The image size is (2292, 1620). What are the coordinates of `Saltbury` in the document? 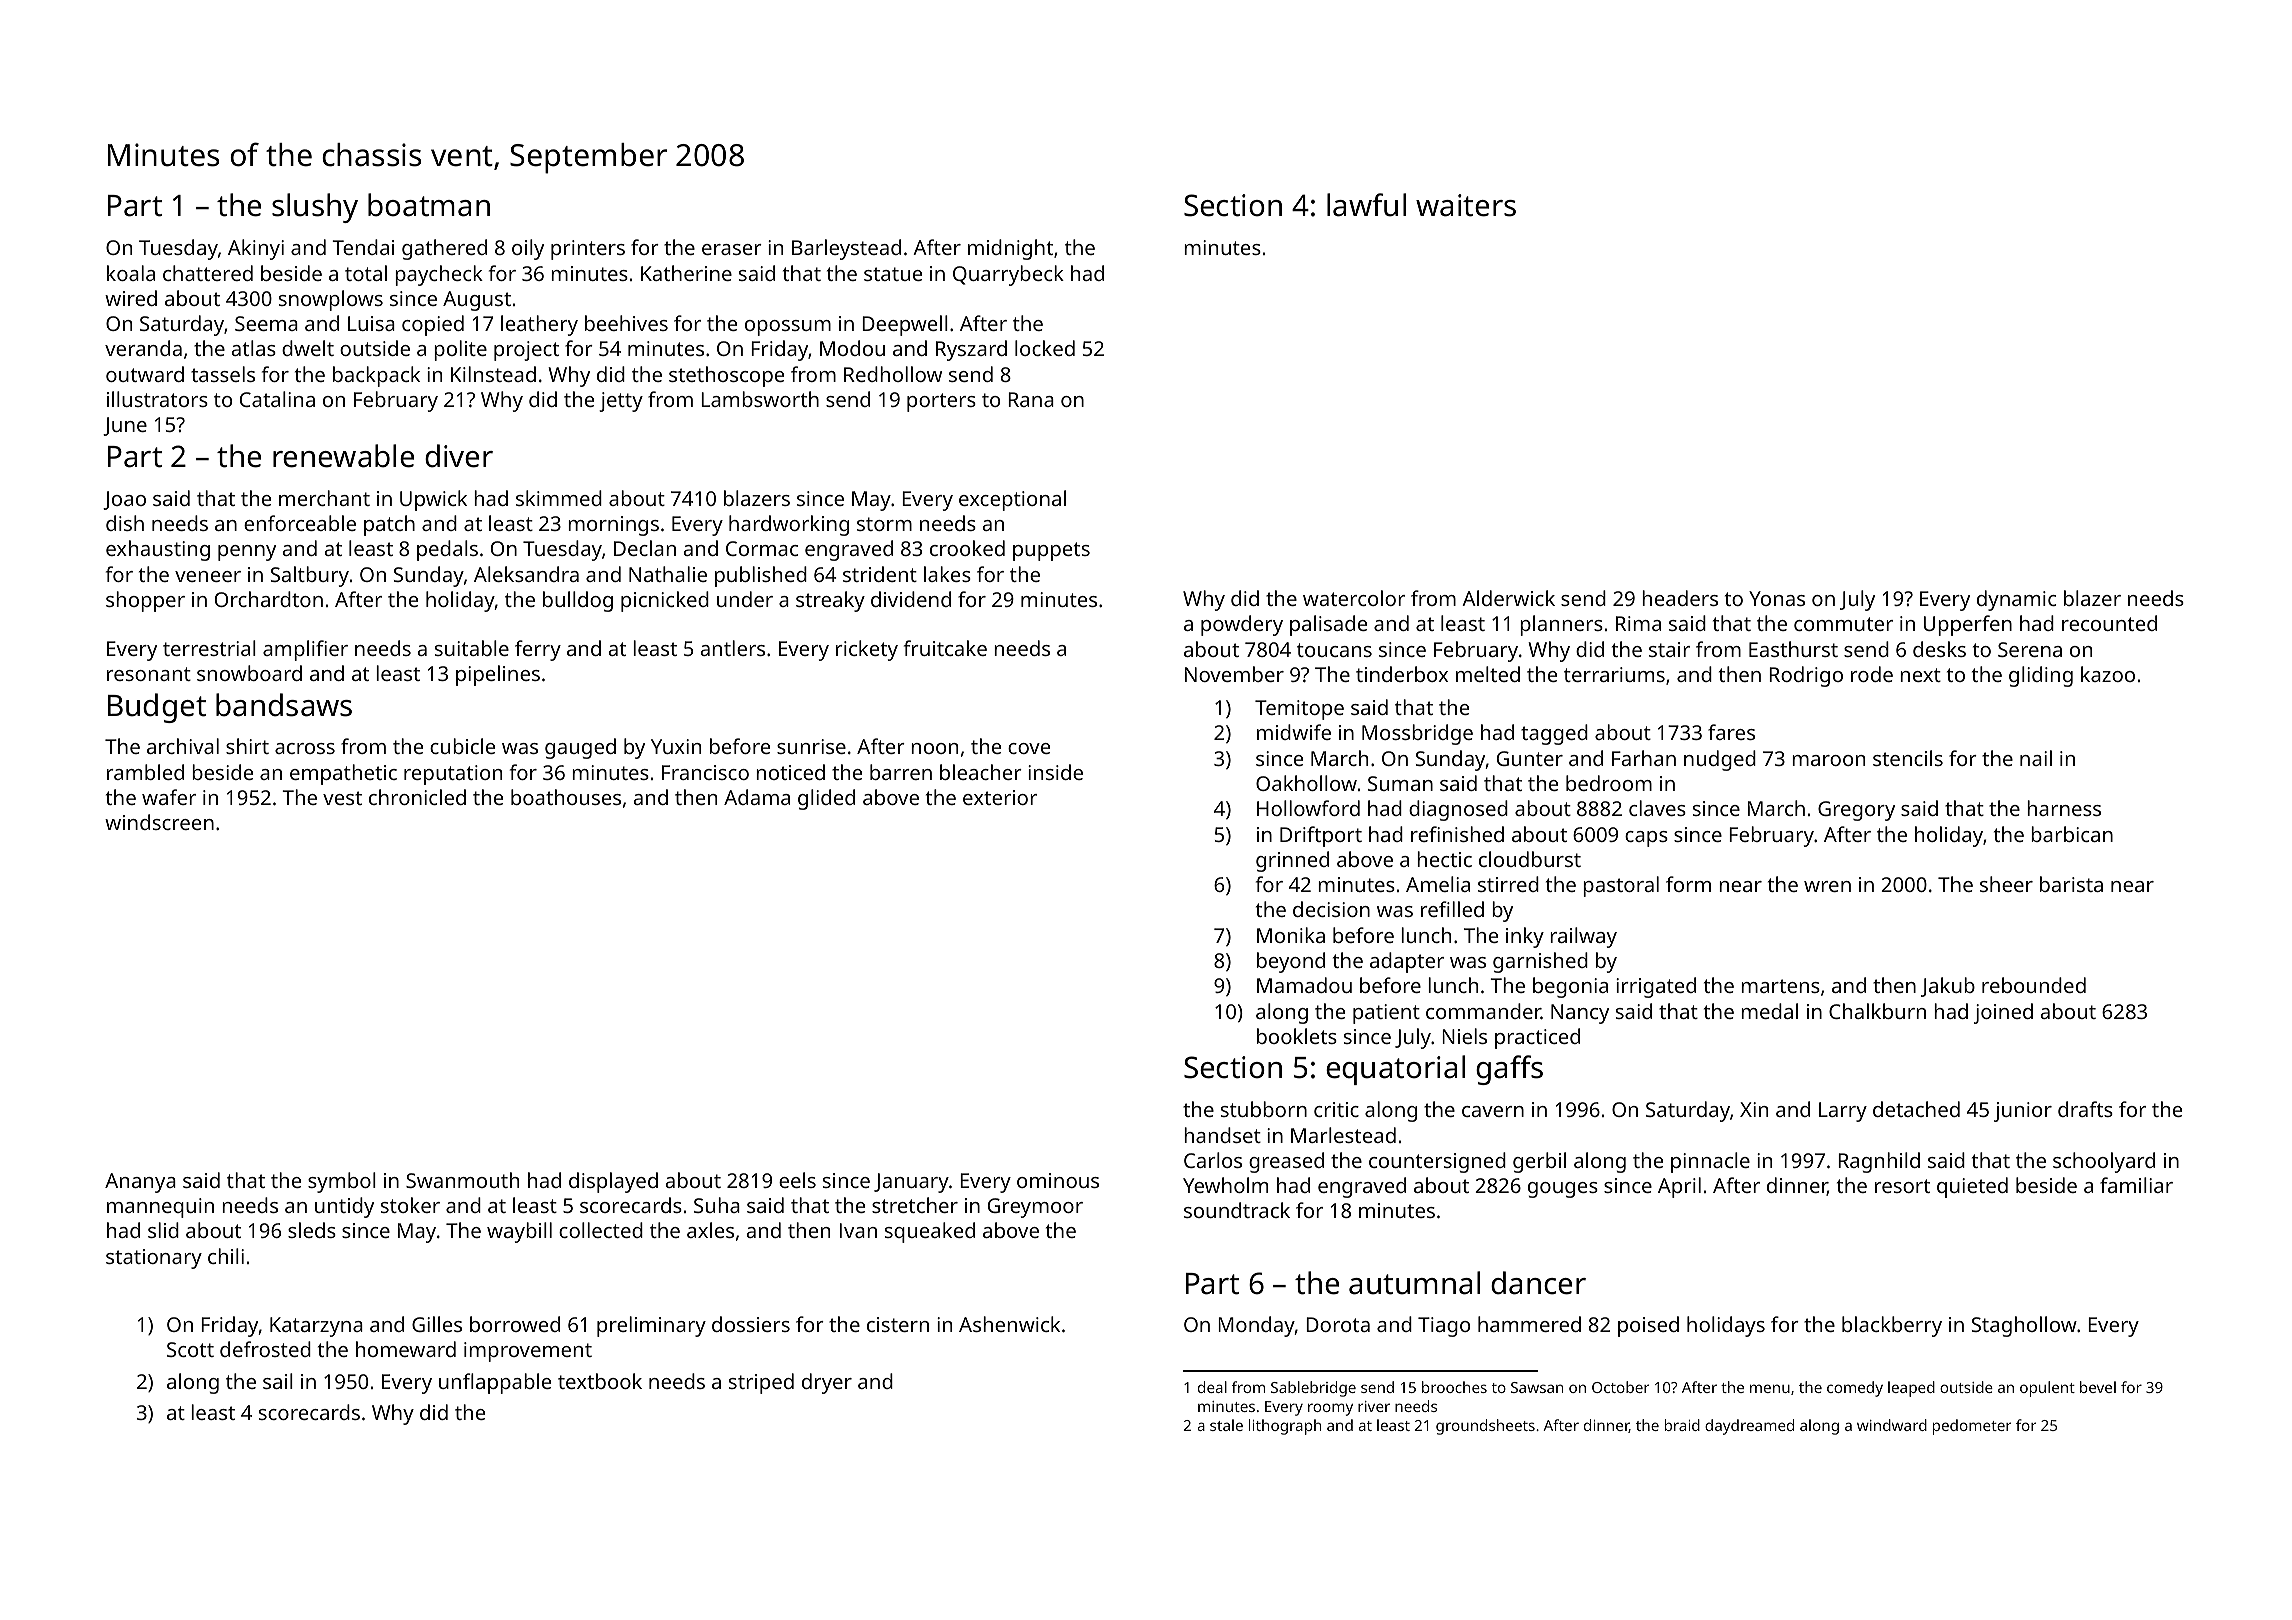 It's located at (310, 576).
